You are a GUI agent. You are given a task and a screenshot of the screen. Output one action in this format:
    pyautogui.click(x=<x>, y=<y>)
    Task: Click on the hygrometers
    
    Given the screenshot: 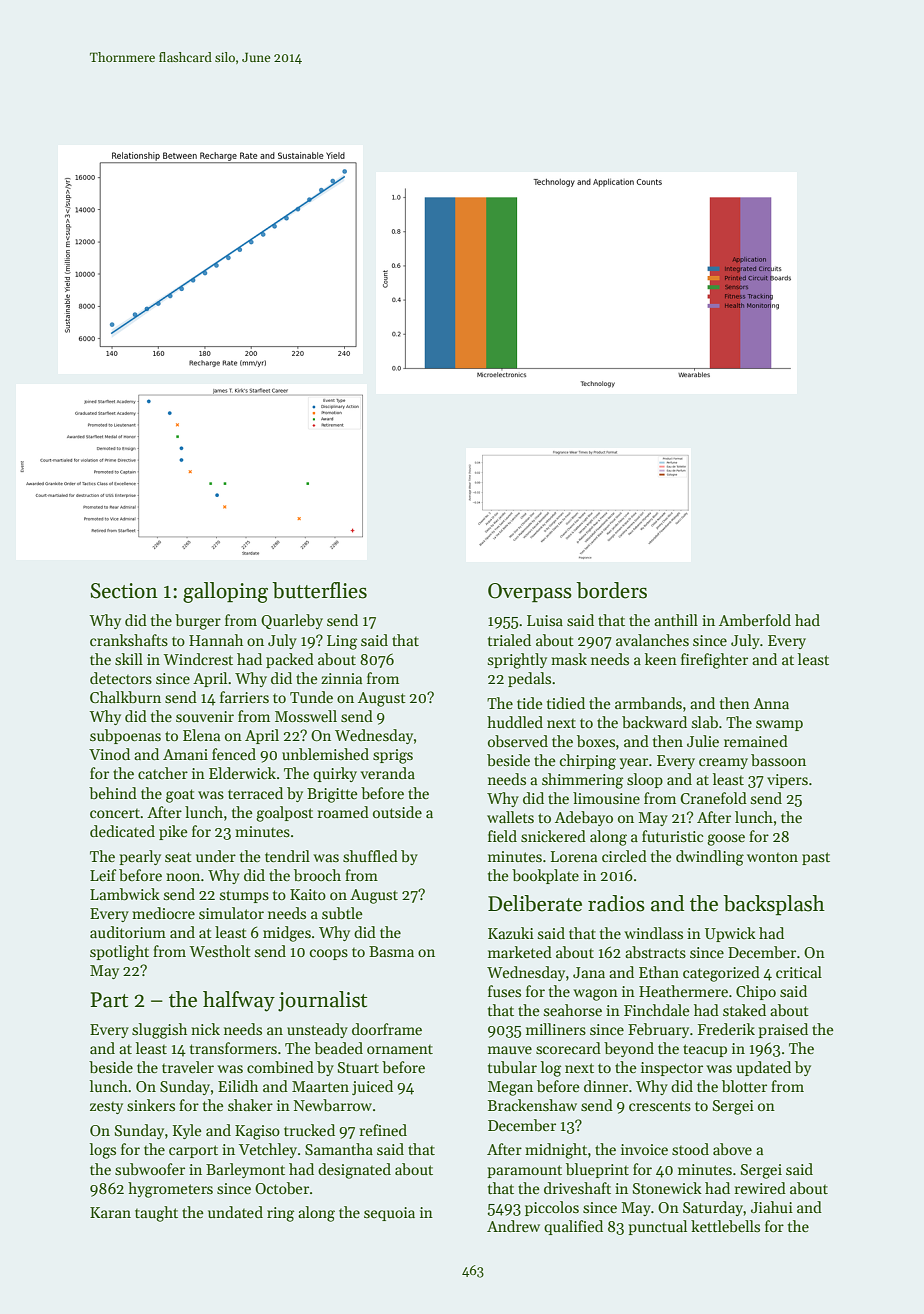 What is the action you would take?
    pyautogui.click(x=170, y=1190)
